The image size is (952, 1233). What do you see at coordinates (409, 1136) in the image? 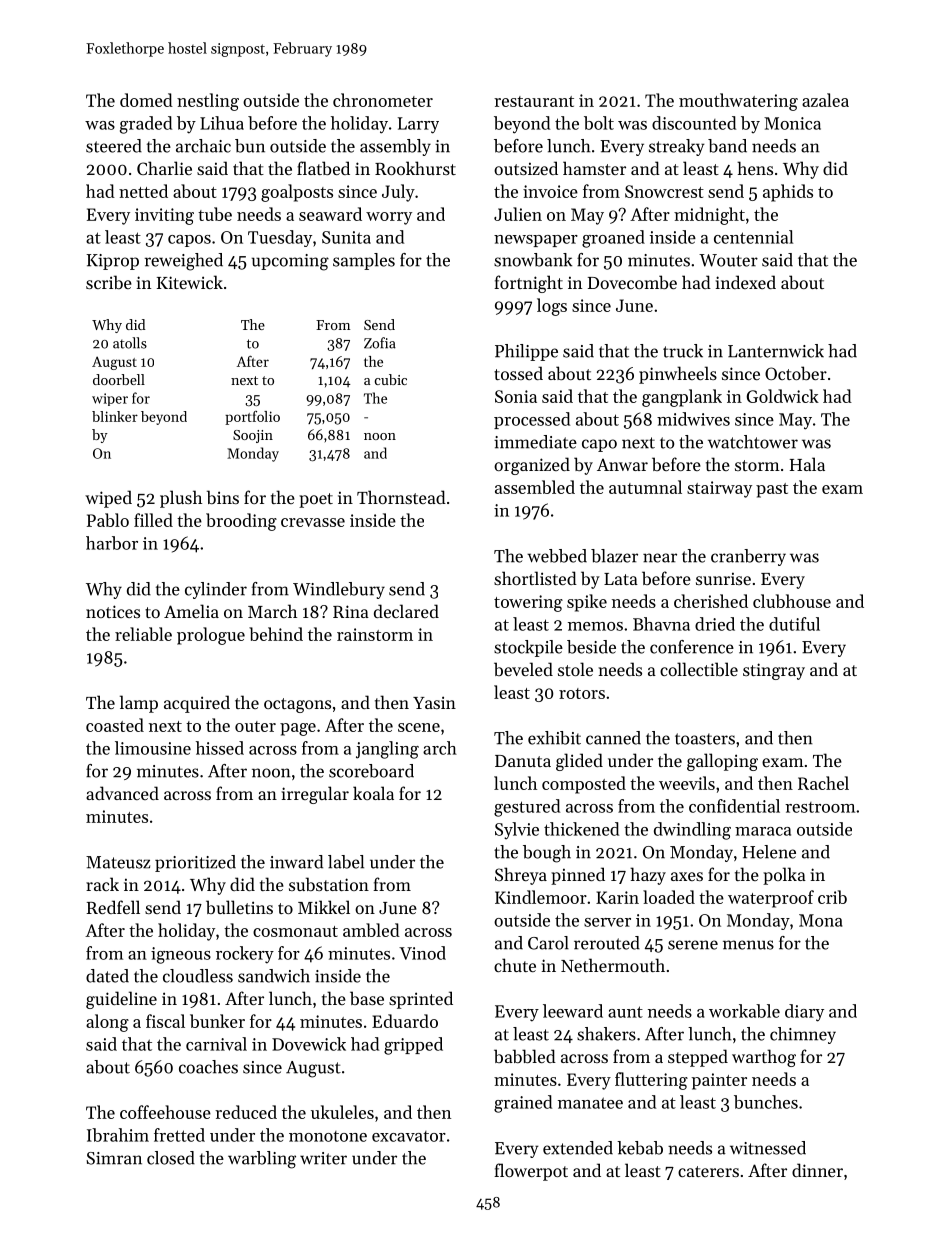
I see `excavator` at bounding box center [409, 1136].
